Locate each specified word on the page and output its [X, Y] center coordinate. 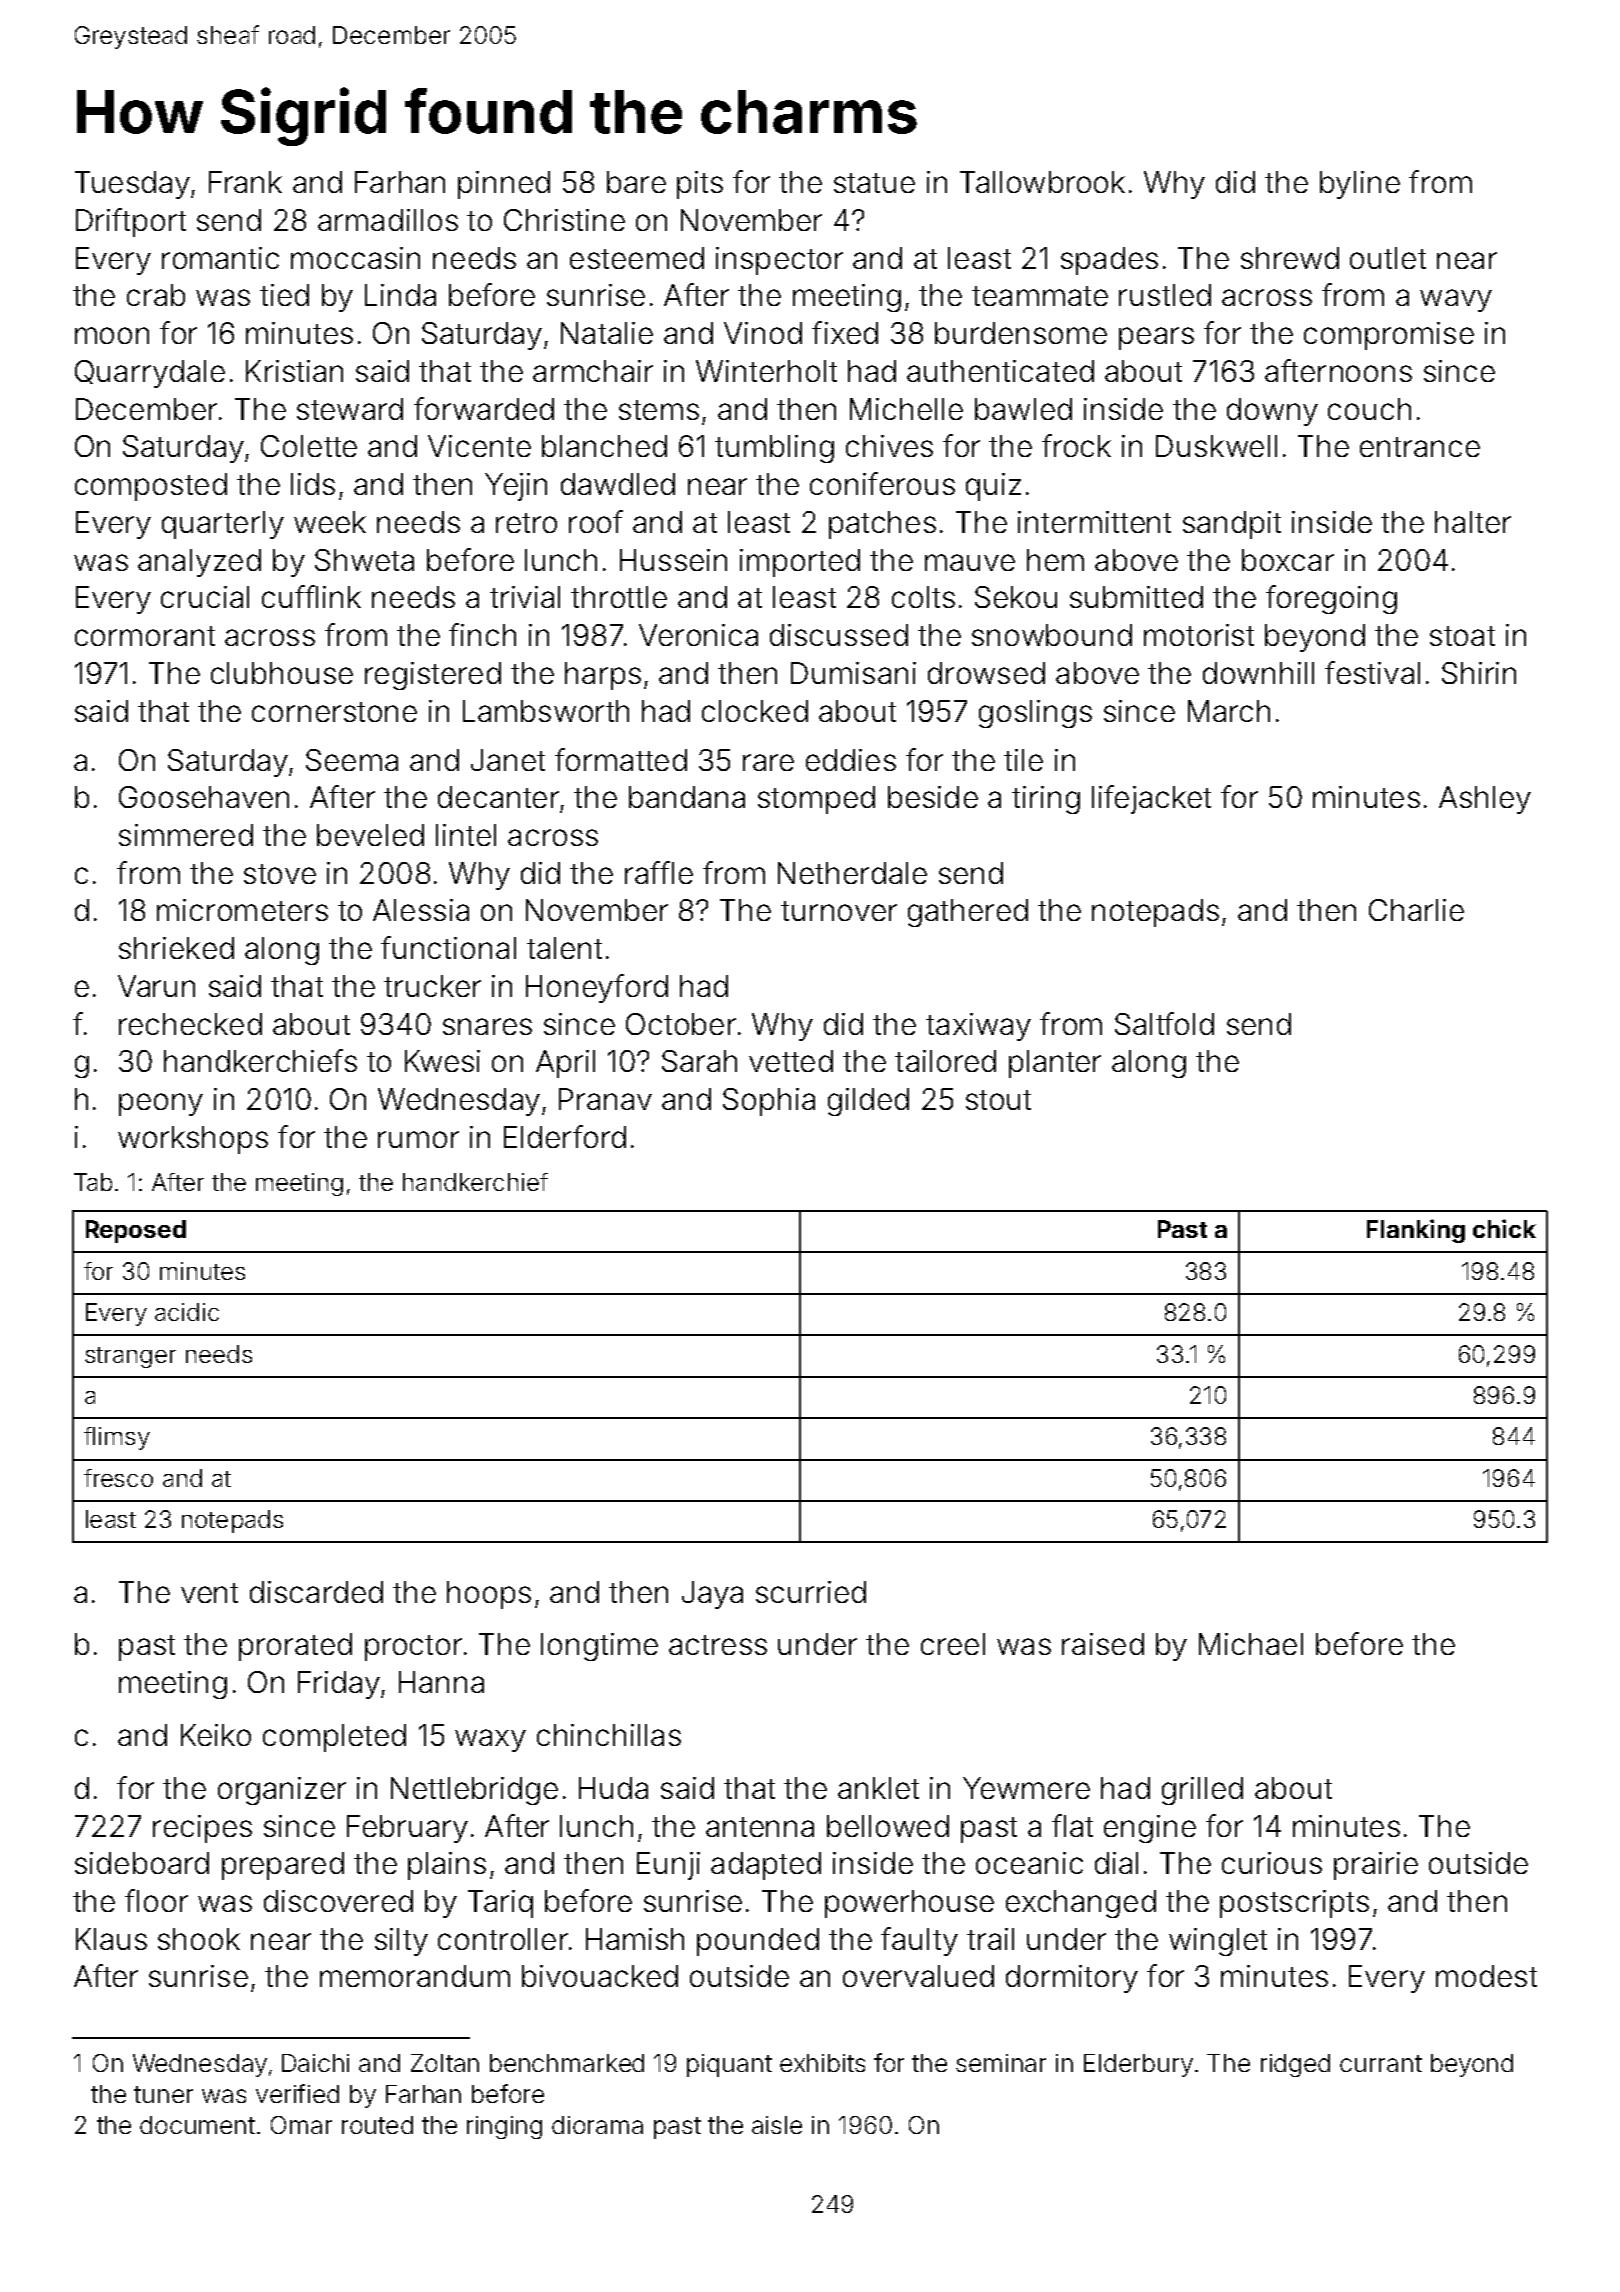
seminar [1001, 2063]
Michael [1251, 1644]
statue [874, 183]
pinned [504, 185]
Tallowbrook [1042, 182]
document [197, 2125]
